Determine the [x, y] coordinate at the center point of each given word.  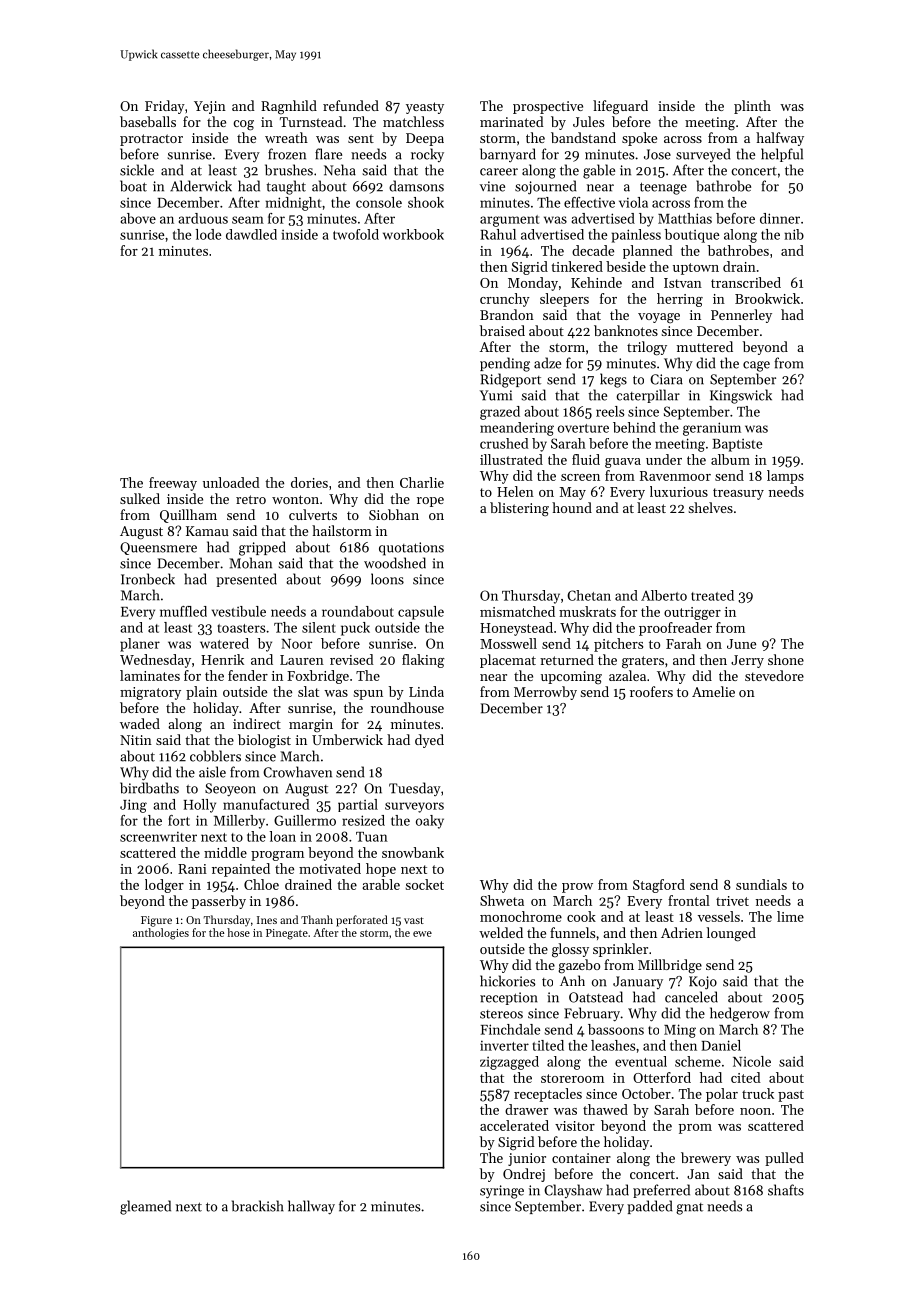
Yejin [210, 107]
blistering [519, 509]
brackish [258, 1206]
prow [577, 888]
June [741, 644]
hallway [311, 1207]
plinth [752, 107]
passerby [219, 902]
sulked [140, 498]
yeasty [425, 108]
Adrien [682, 932]
